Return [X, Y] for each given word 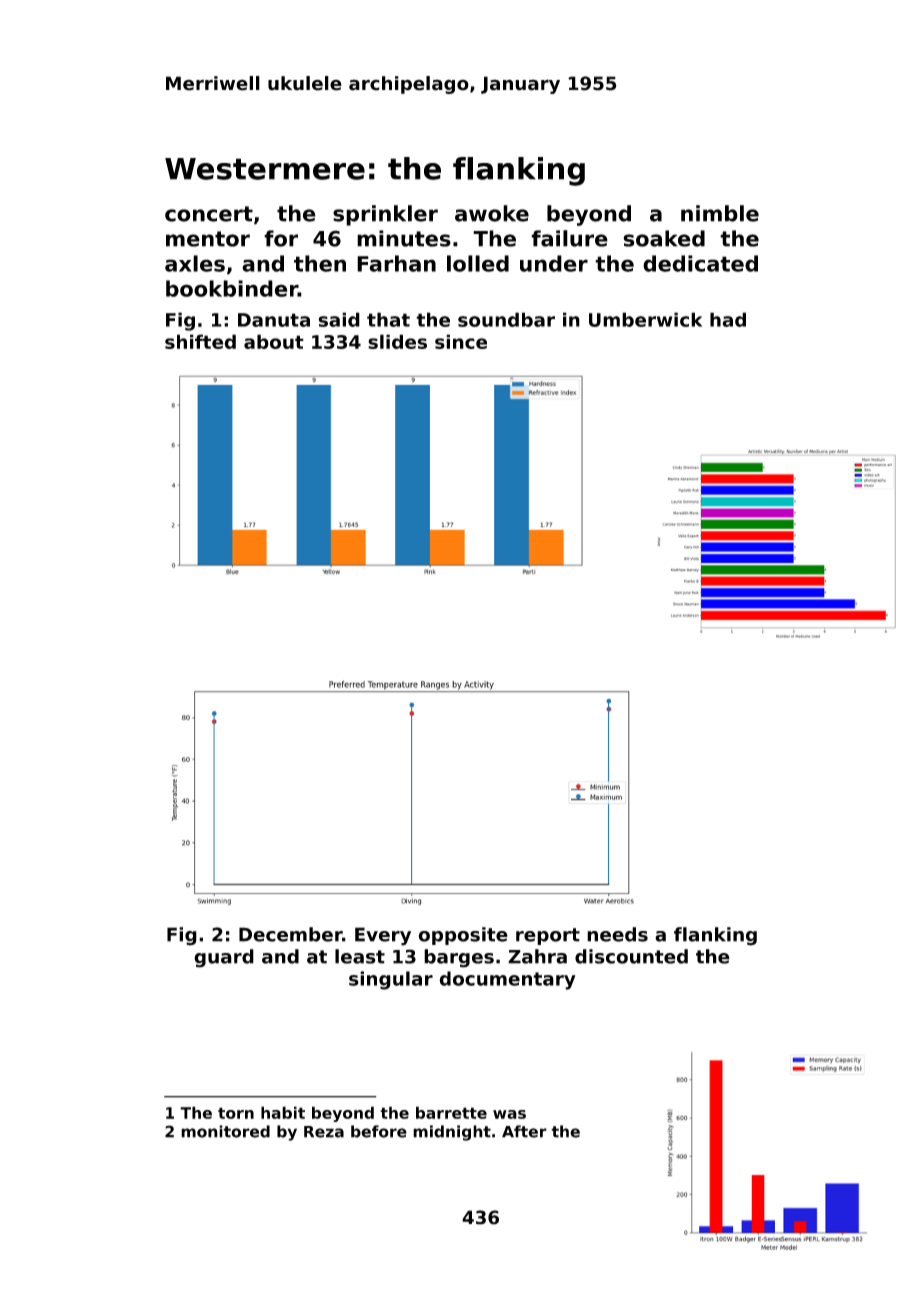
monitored [225, 1131]
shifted [200, 341]
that [388, 319]
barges [459, 958]
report [548, 936]
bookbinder [232, 288]
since [461, 341]
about [274, 341]
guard [224, 958]
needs [617, 934]
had [728, 319]
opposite [463, 936]
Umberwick [645, 319]
